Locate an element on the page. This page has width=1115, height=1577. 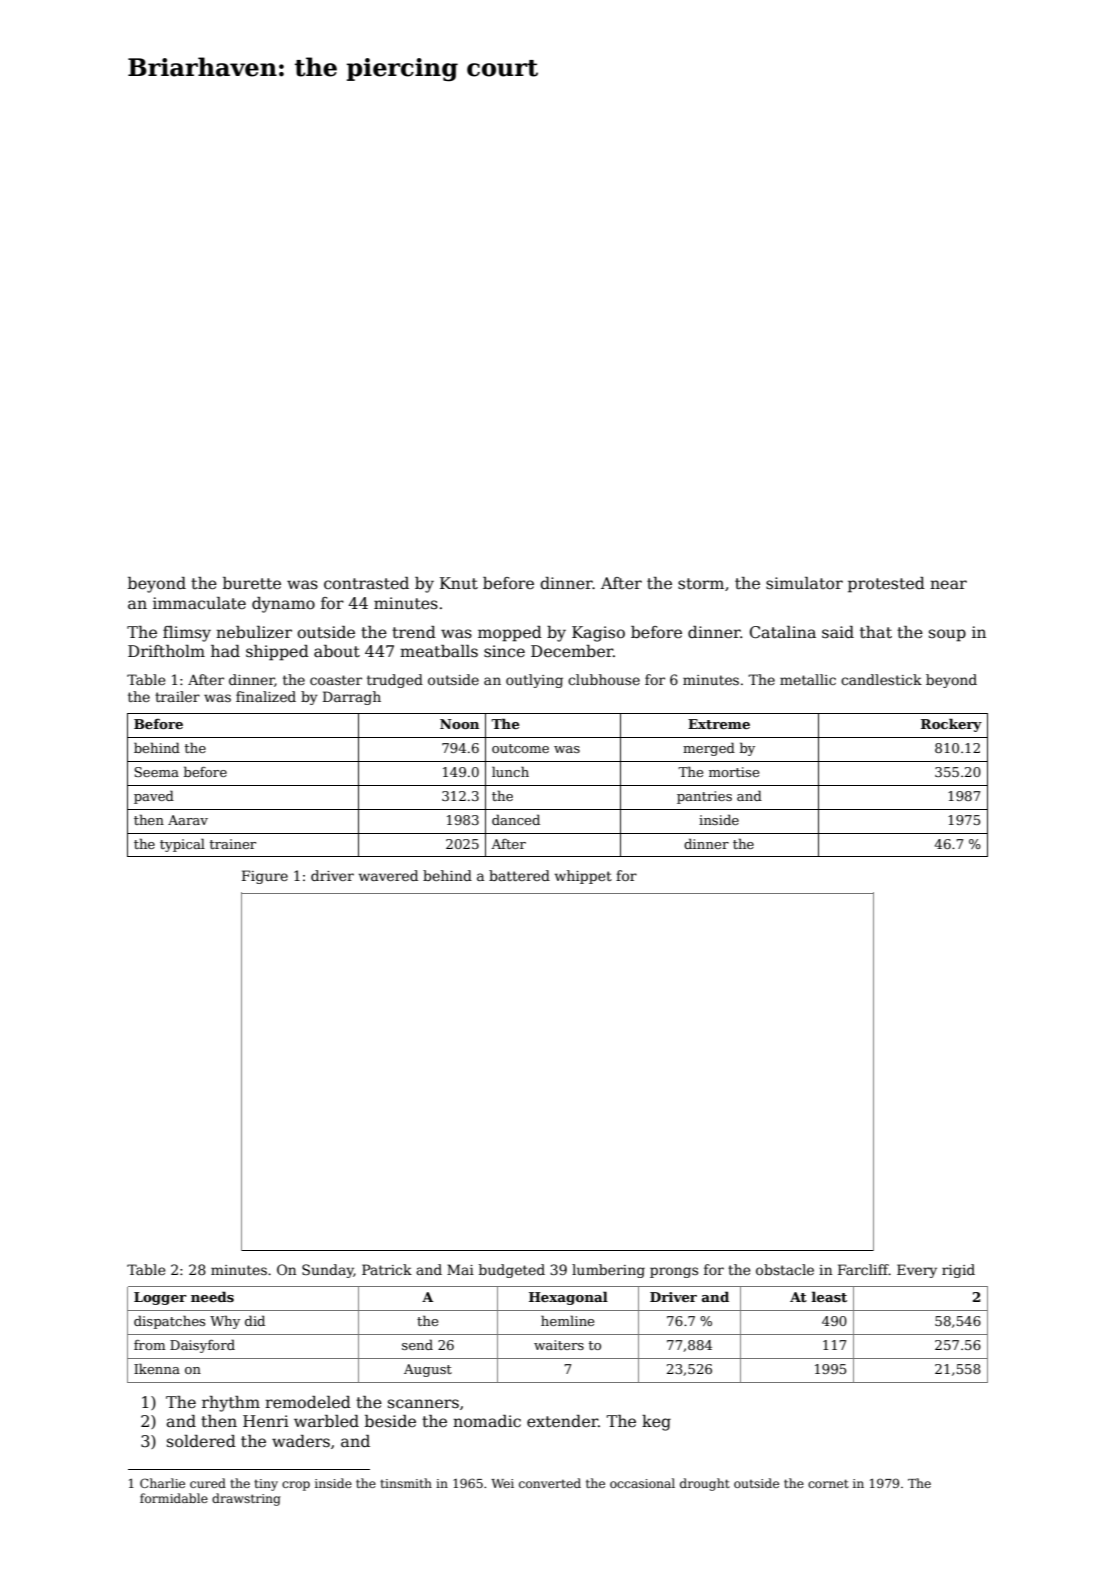
Wei is located at coordinates (502, 1483).
